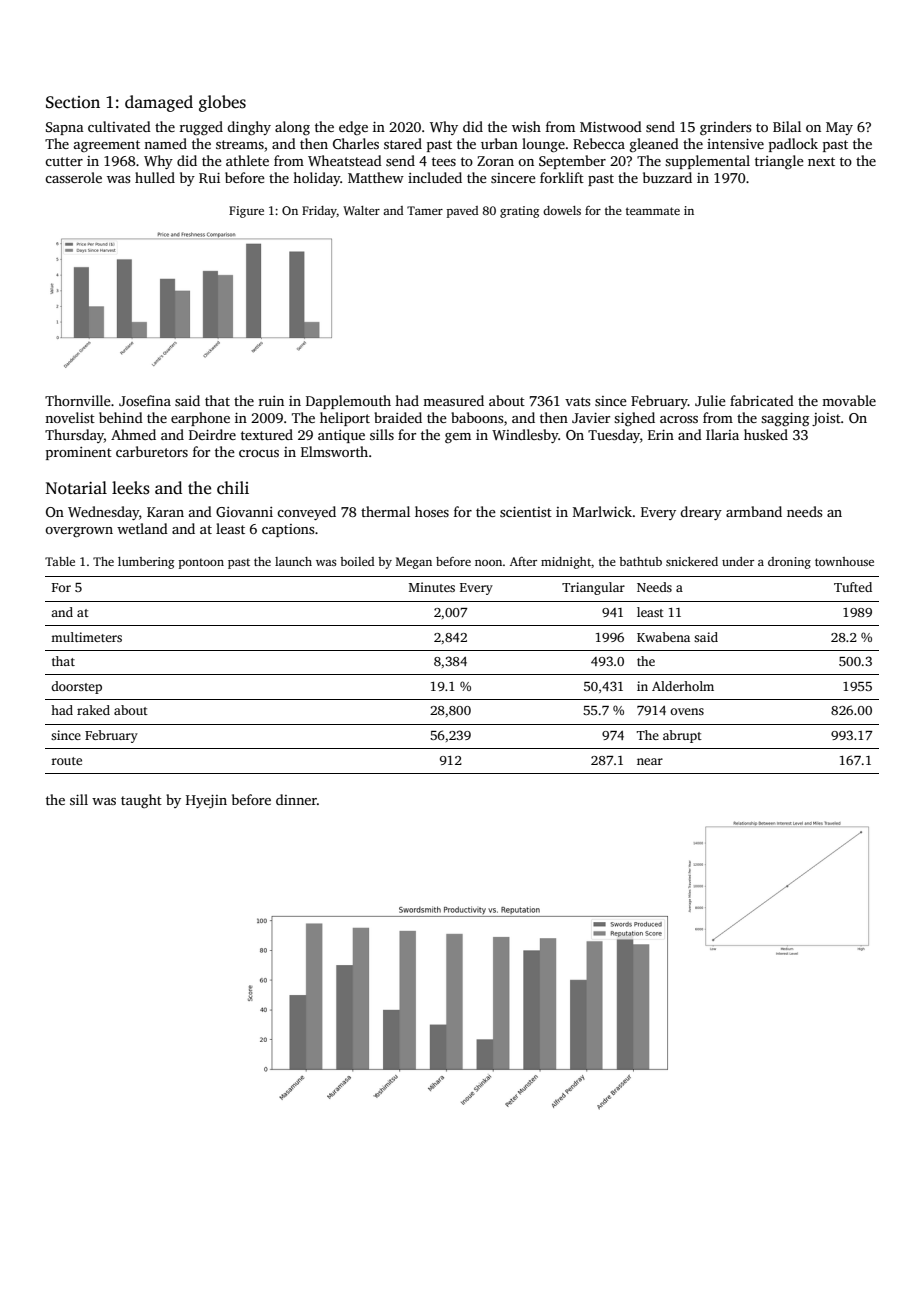 The height and width of the screenshot is (1308, 924). I want to click on taught, so click(141, 801).
